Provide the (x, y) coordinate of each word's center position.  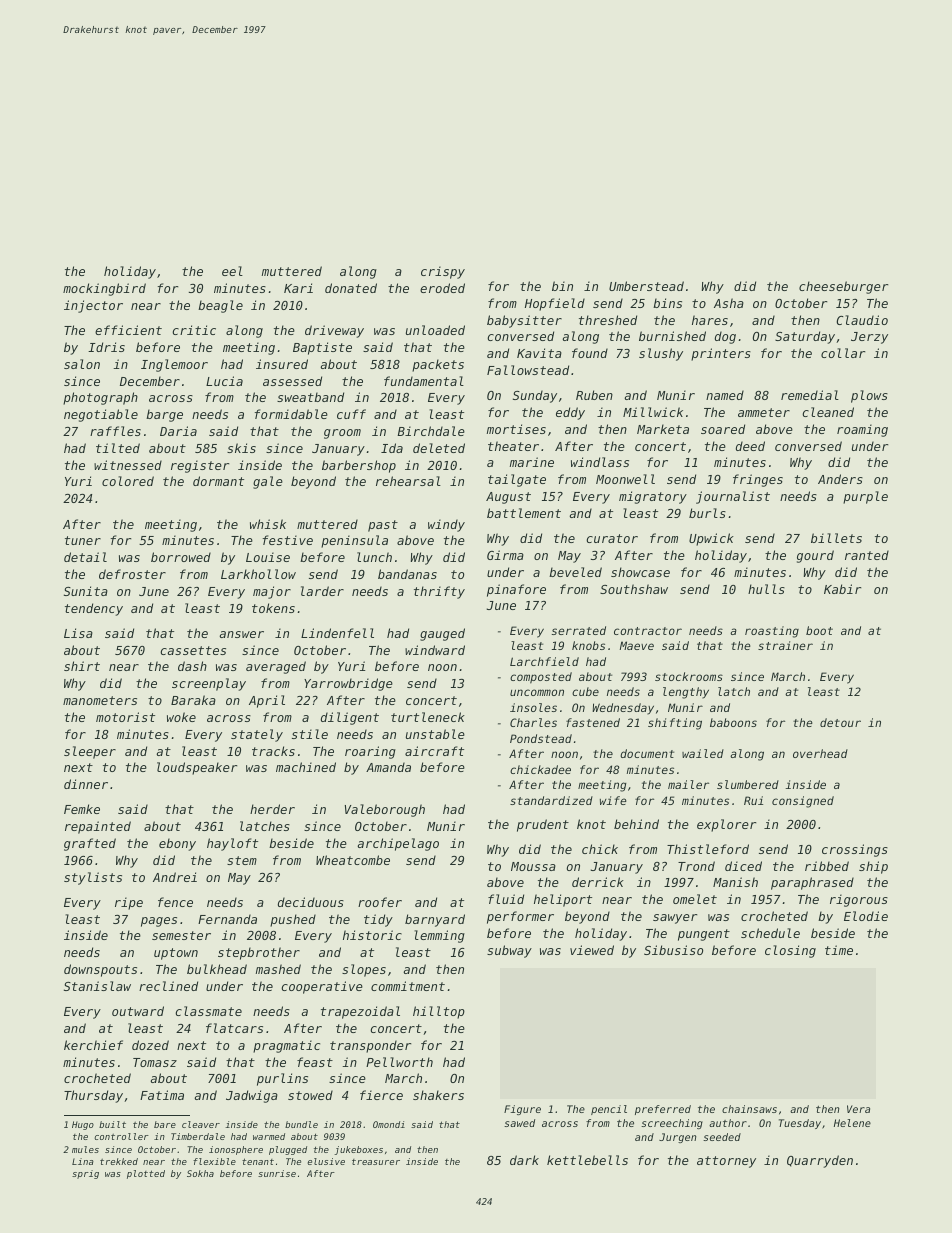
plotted (146, 1174)
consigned (803, 802)
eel (232, 271)
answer (241, 634)
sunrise (277, 1173)
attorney (726, 1162)
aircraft (434, 751)
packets (438, 365)
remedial (810, 395)
